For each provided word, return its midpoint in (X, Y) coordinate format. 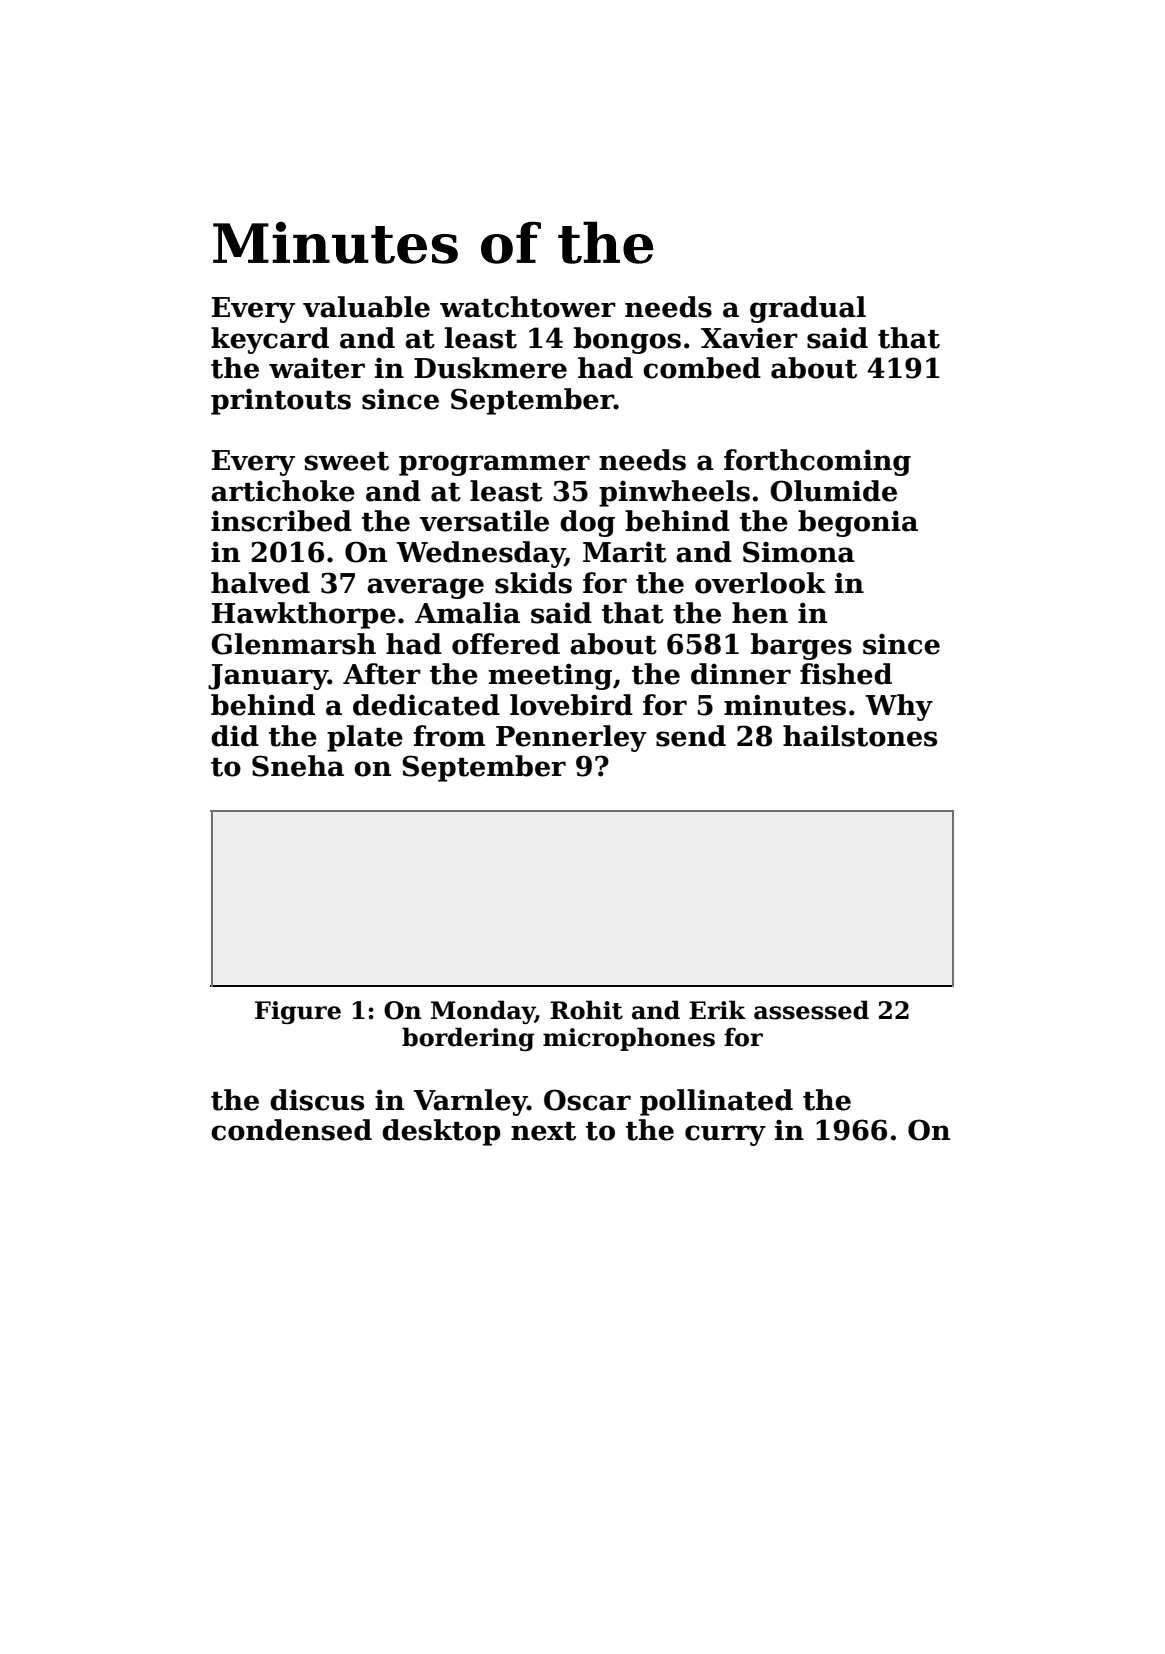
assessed (811, 1010)
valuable (366, 307)
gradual (808, 309)
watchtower (528, 307)
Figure (298, 1012)
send (691, 736)
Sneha (298, 766)
